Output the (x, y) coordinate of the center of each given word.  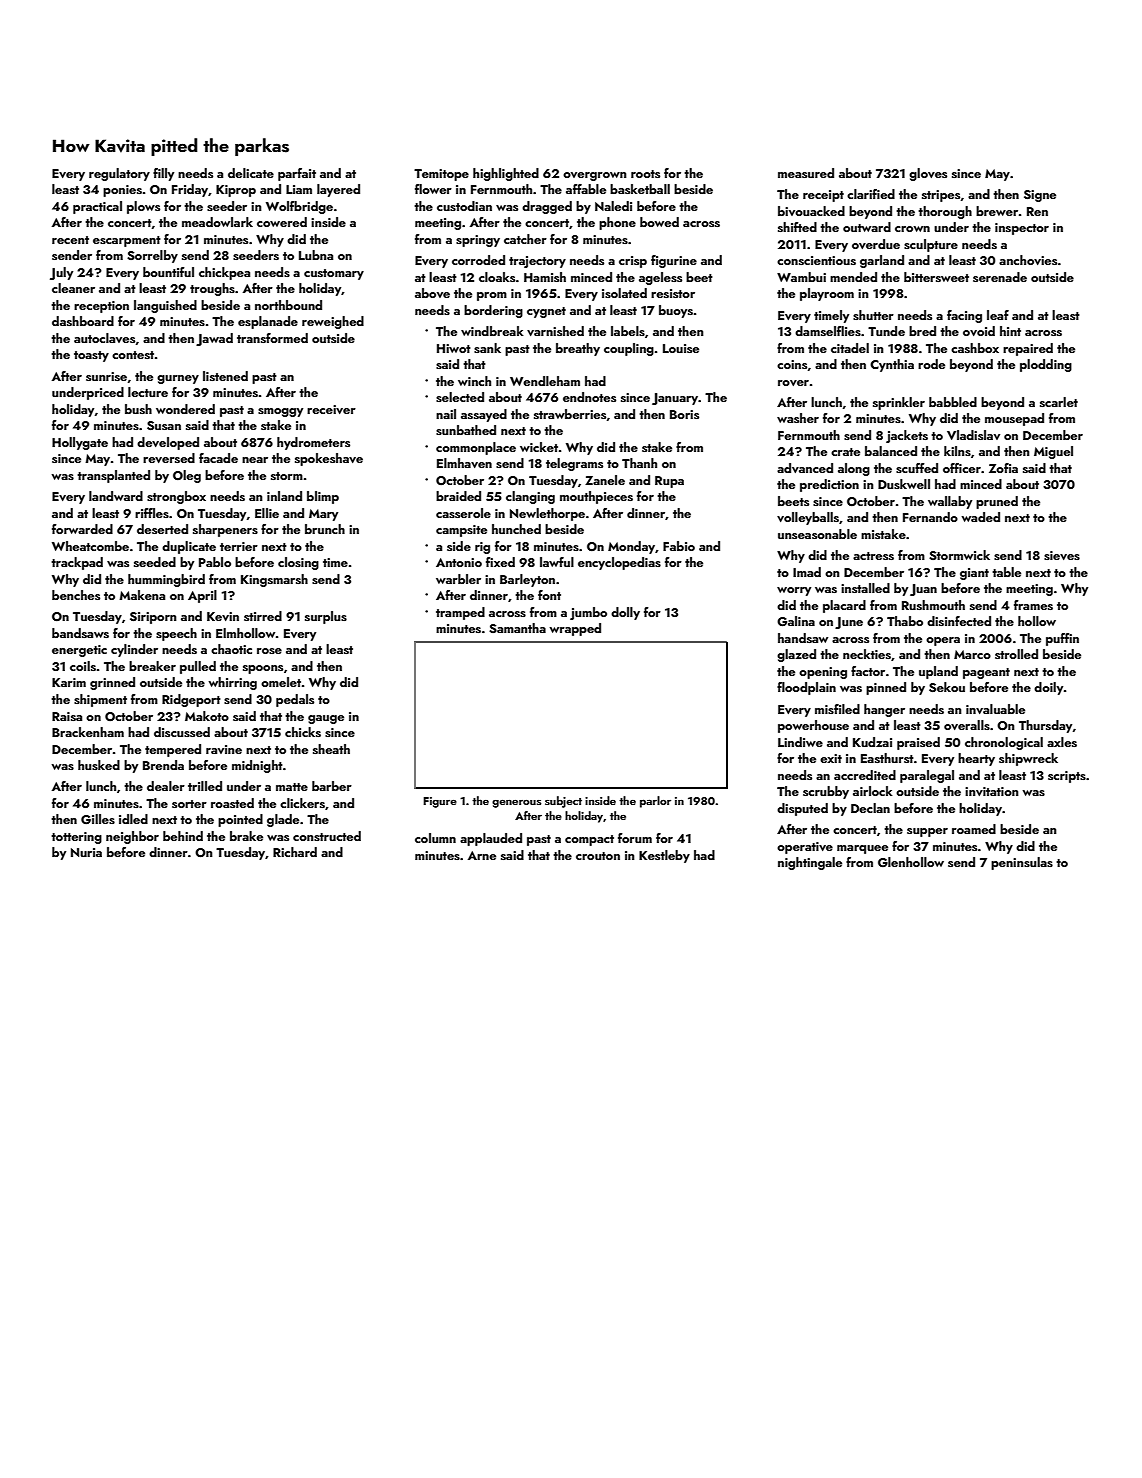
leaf (998, 315)
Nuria (86, 852)
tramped (460, 613)
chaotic (231, 649)
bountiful (168, 272)
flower (433, 189)
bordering (493, 311)
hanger (884, 710)
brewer (997, 211)
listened (225, 376)
